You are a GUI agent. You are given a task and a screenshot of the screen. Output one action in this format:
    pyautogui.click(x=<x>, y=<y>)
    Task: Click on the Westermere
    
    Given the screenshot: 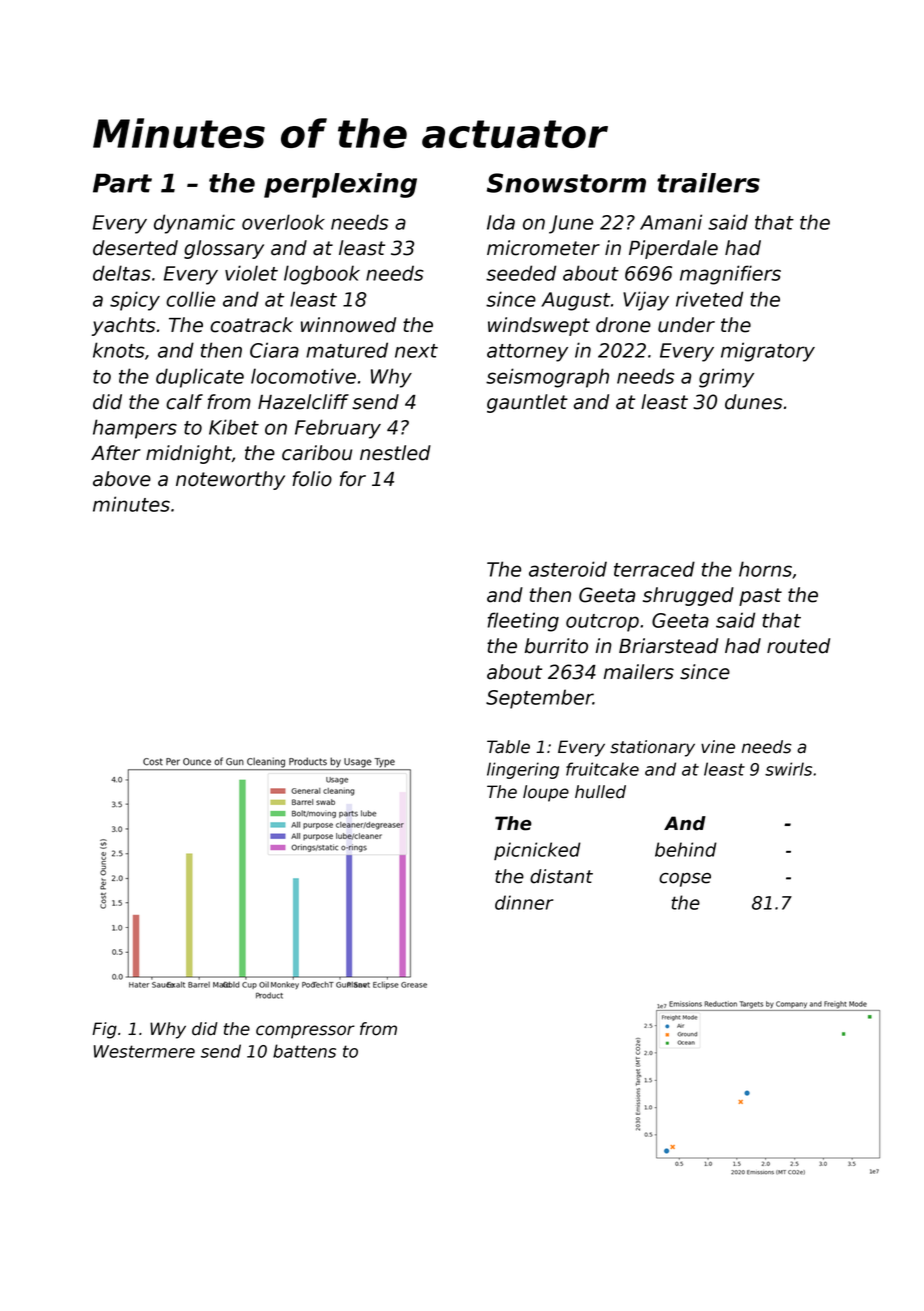 What is the action you would take?
    pyautogui.click(x=144, y=1051)
